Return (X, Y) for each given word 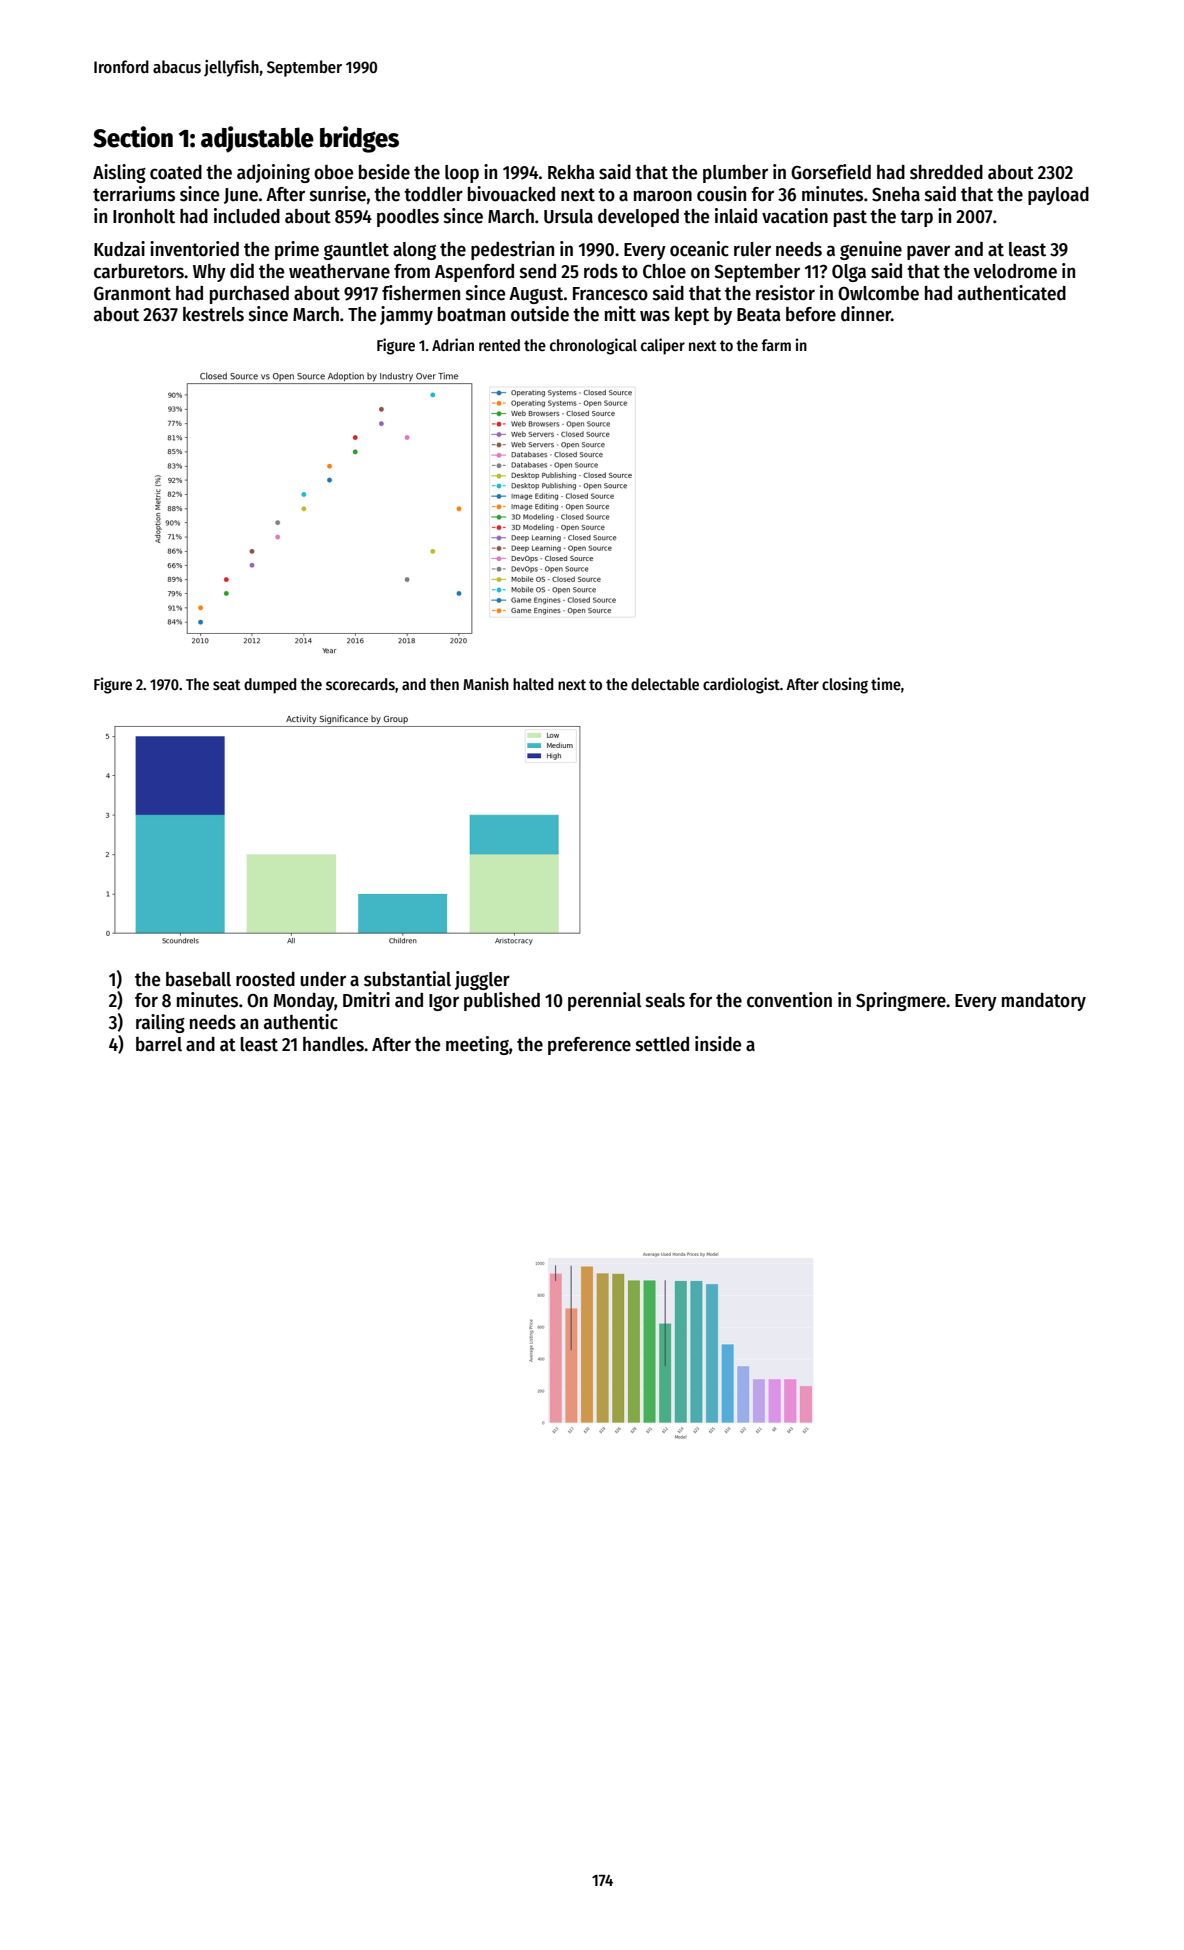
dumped (270, 686)
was (655, 316)
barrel (159, 1044)
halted (533, 684)
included (247, 216)
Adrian (453, 344)
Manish (486, 684)
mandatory (1044, 1002)
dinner (866, 314)
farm (776, 345)
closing (845, 685)
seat (227, 684)
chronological (593, 346)
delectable (665, 684)
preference (589, 1046)
